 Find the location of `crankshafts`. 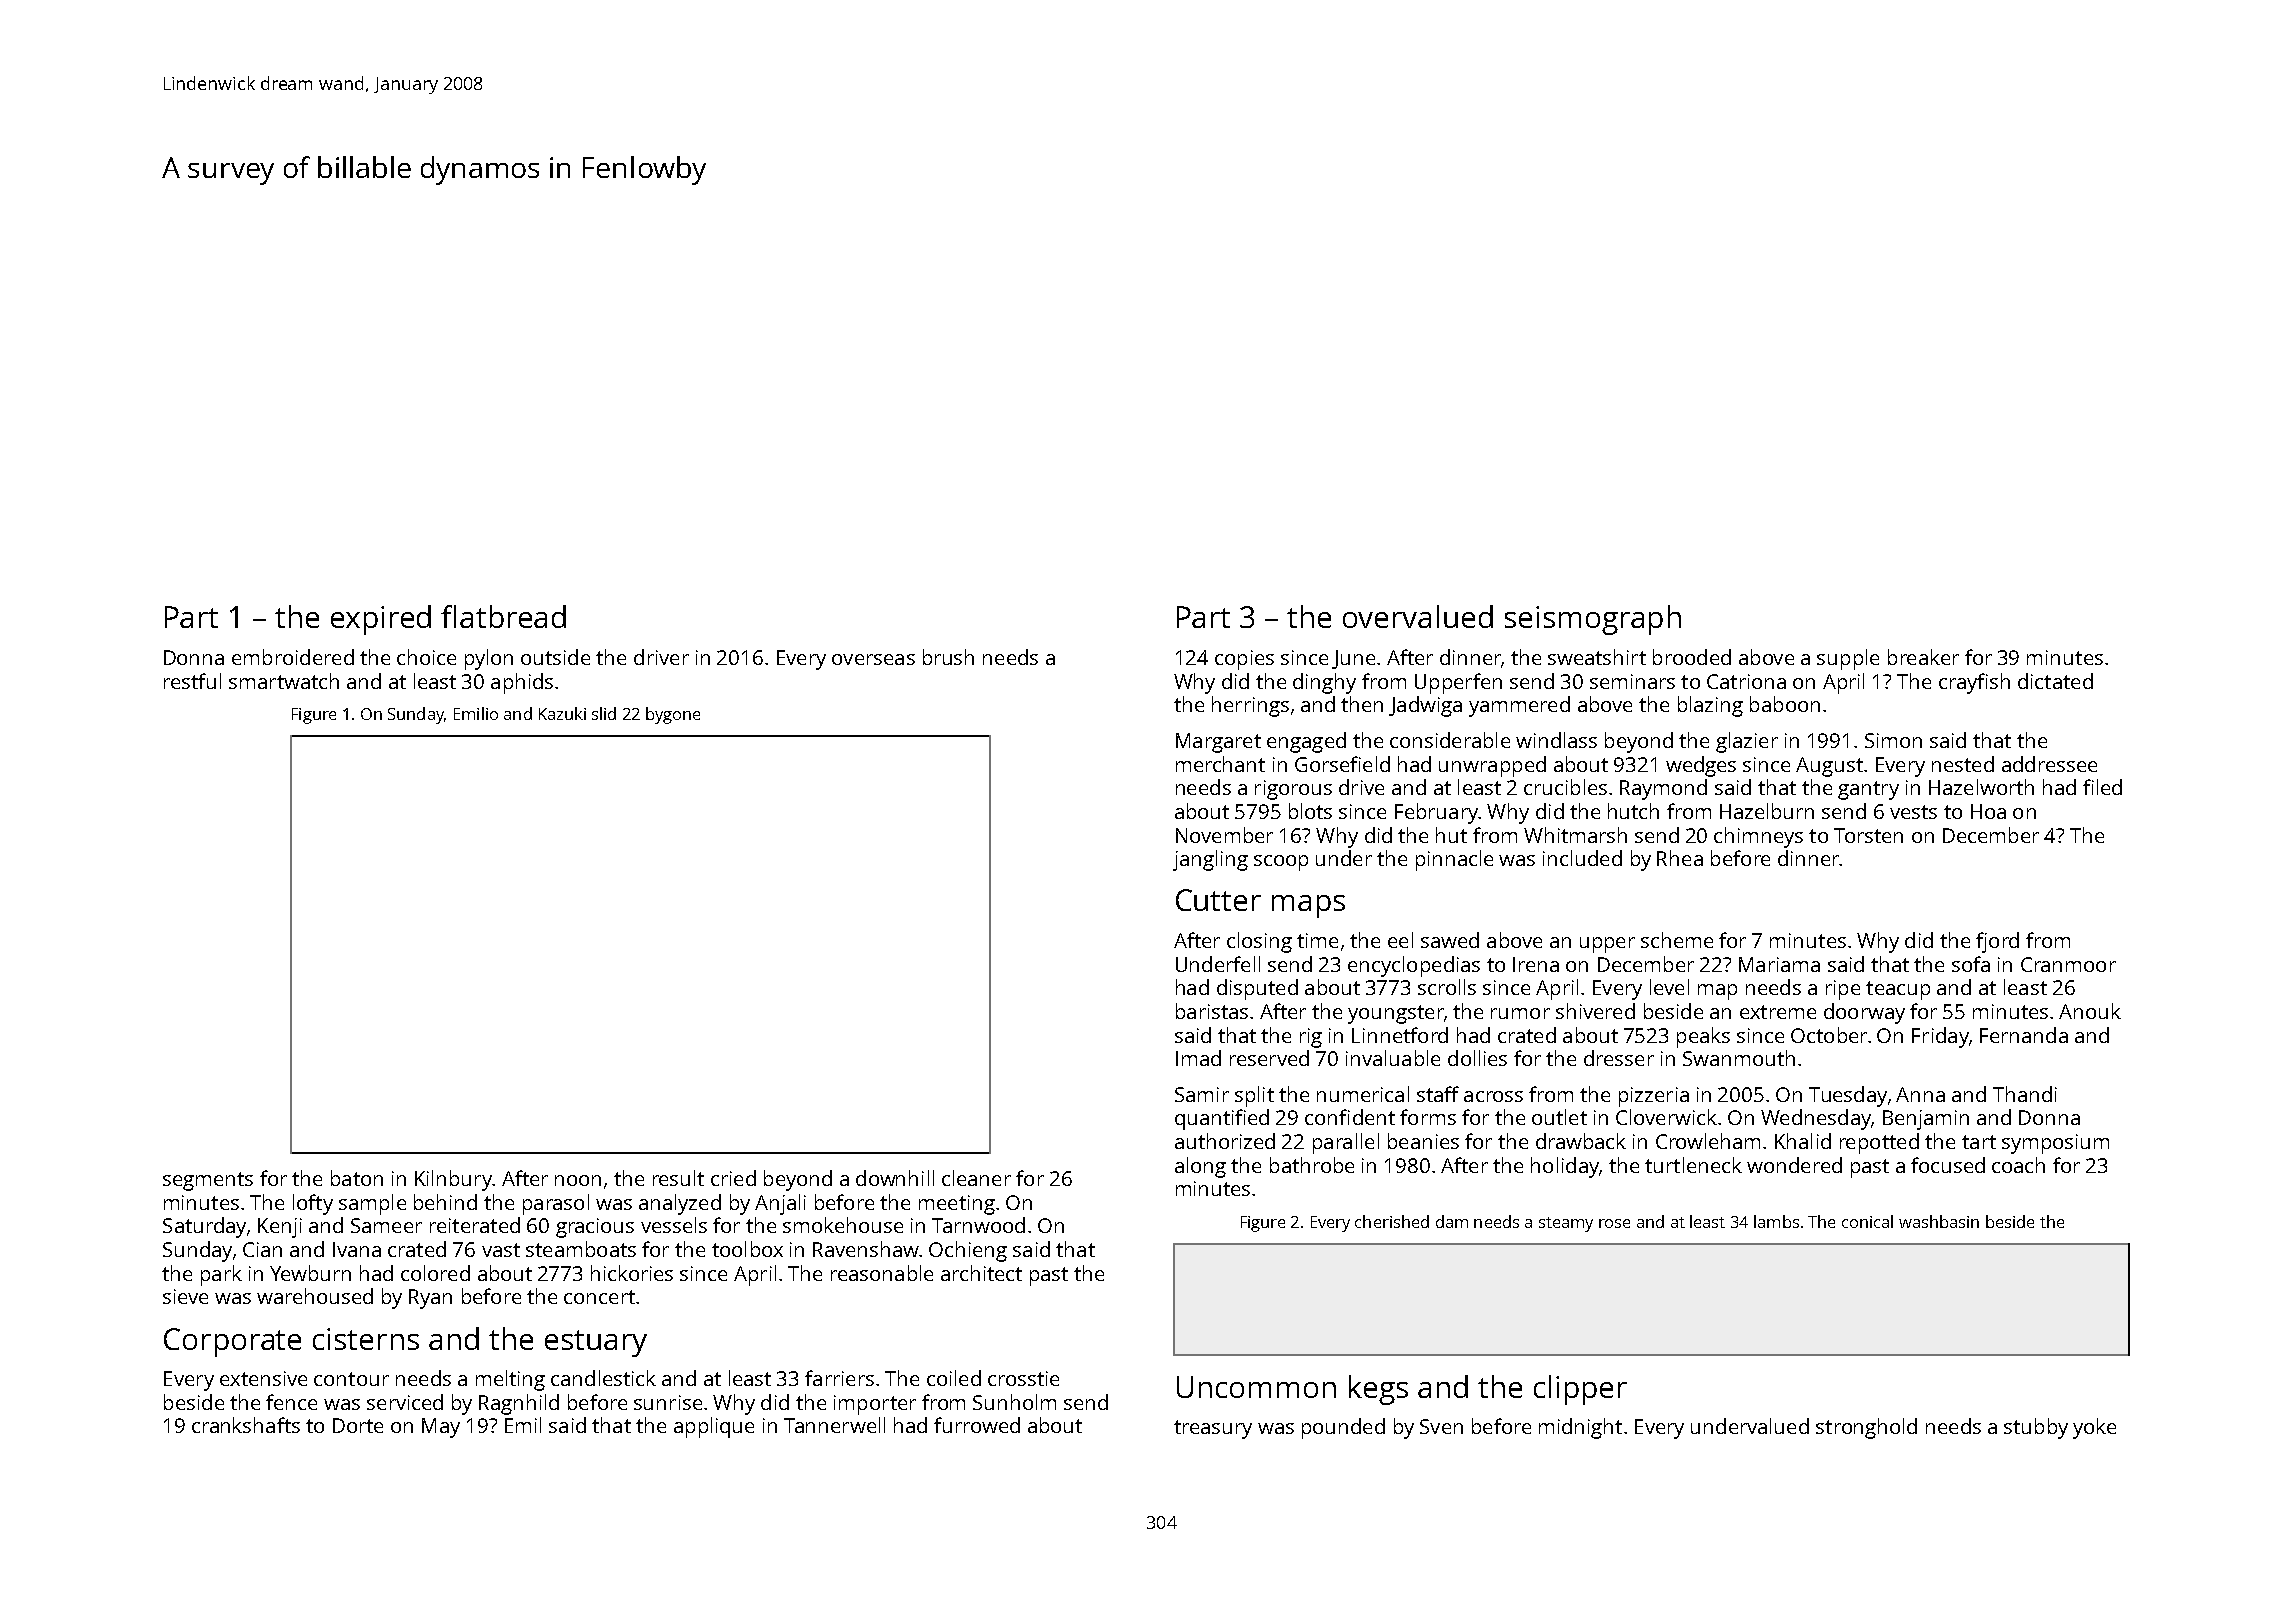

crankshafts is located at coordinates (246, 1425).
